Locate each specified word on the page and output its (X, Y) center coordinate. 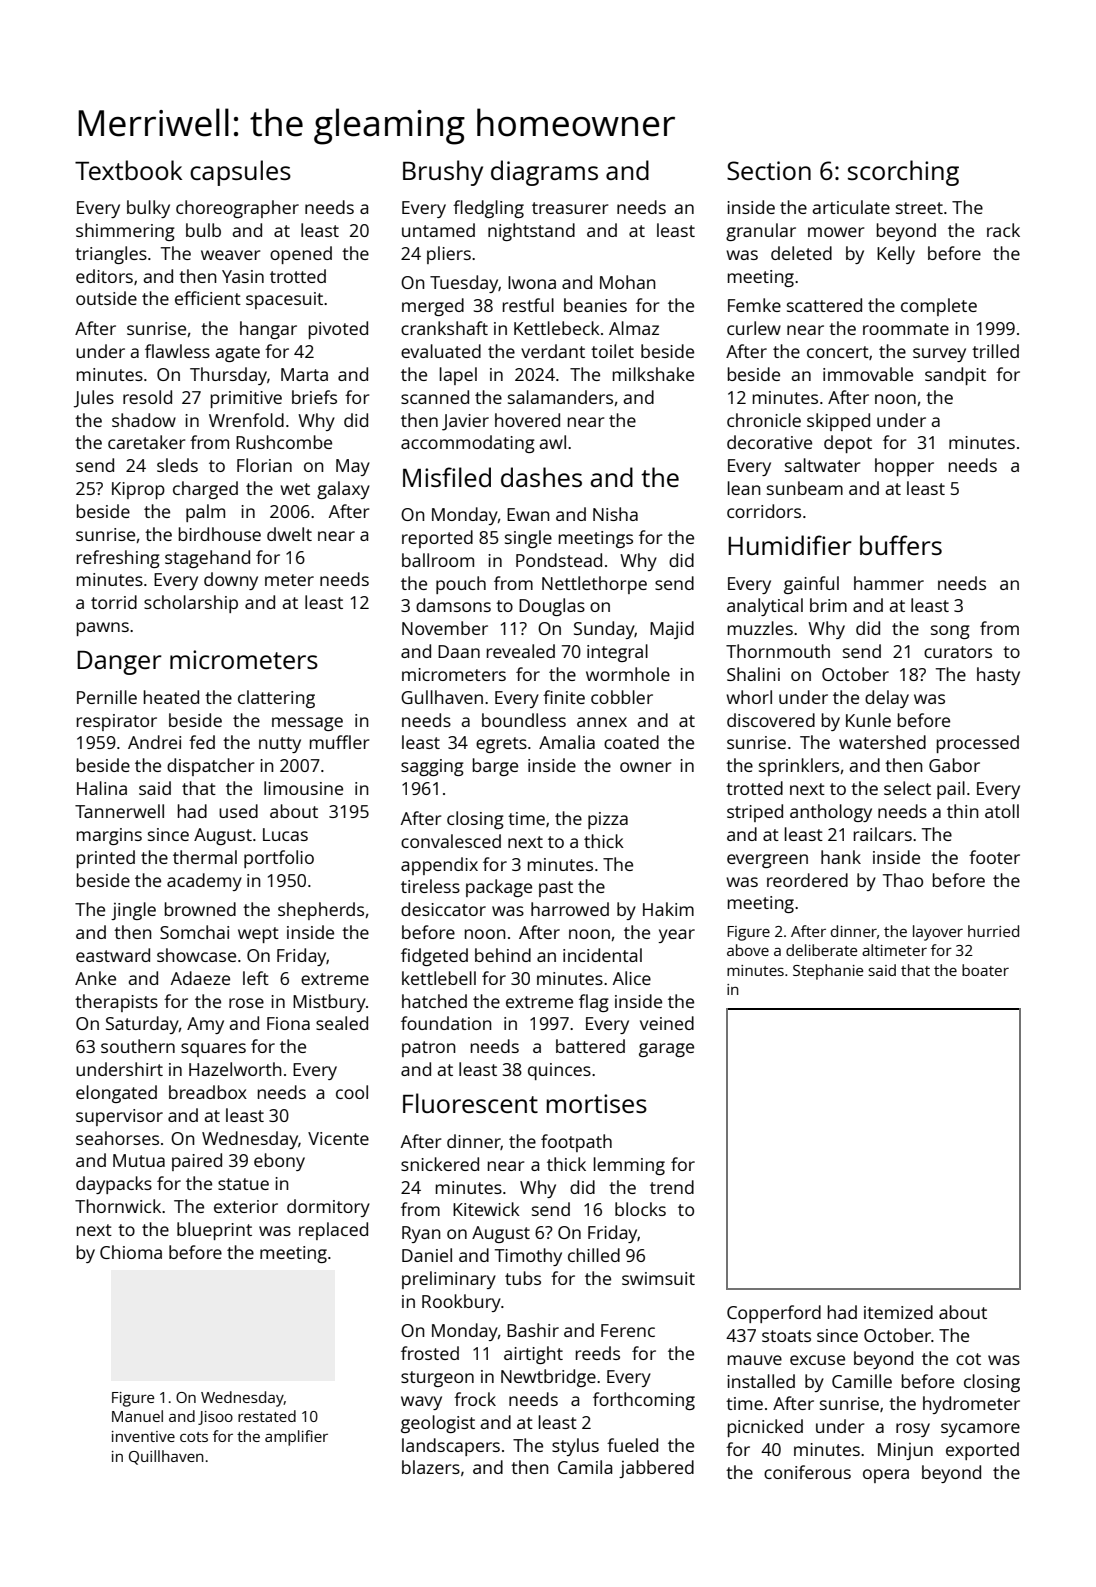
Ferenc (628, 1330)
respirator (117, 722)
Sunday (604, 630)
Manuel (137, 1416)
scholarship (191, 604)
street (919, 208)
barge (495, 767)
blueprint (214, 1231)
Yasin (243, 276)
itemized (898, 1312)
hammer (889, 583)
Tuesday (464, 284)
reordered (807, 880)
